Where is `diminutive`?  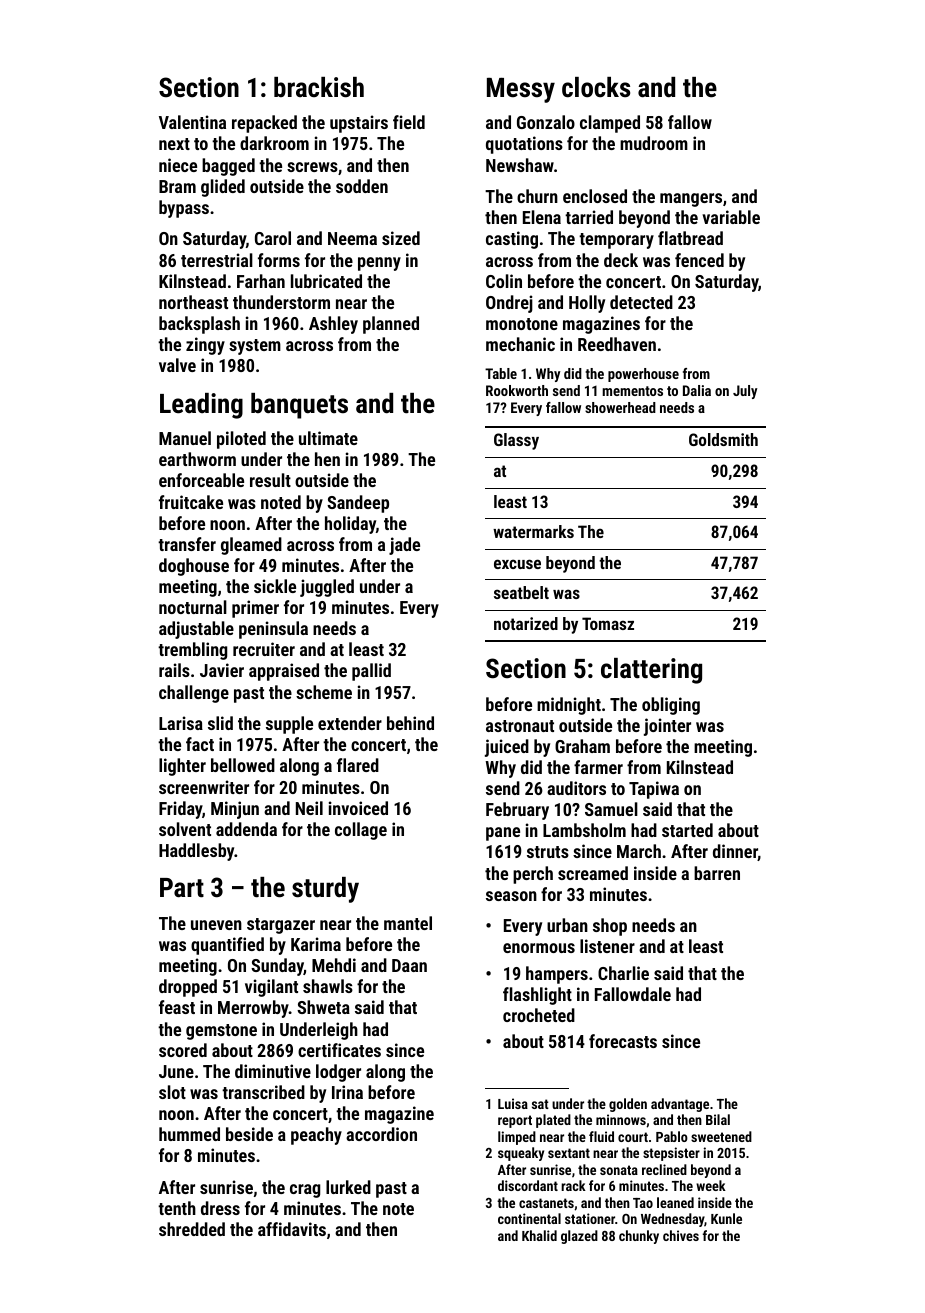 diminutive is located at coordinates (273, 1071).
